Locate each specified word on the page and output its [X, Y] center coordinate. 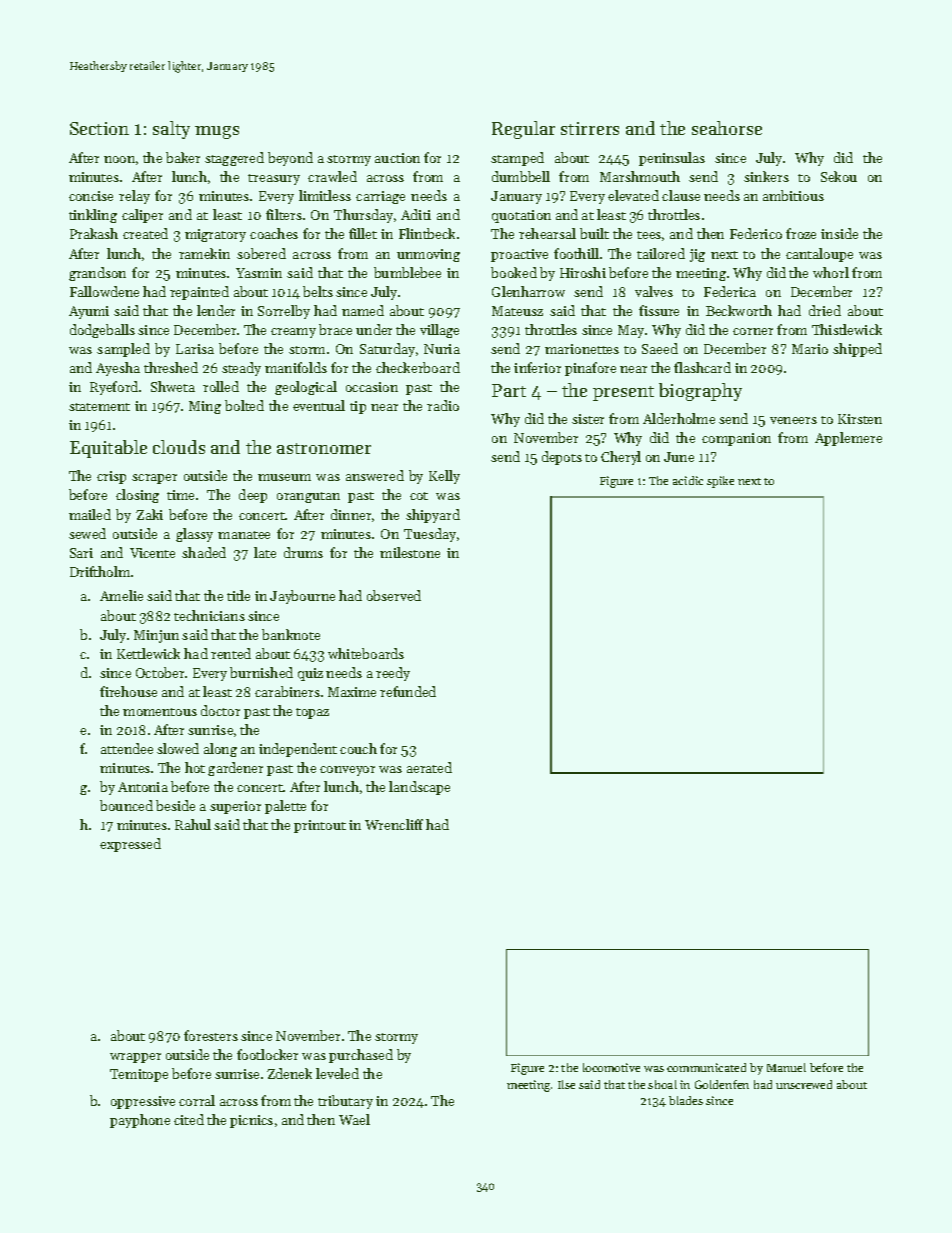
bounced [126, 805]
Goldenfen [722, 1084]
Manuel [786, 1067]
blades [686, 1100]
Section [99, 128]
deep [253, 496]
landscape [419, 788]
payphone [140, 1121]
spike [720, 482]
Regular [523, 130]
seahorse [727, 128]
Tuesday [430, 535]
